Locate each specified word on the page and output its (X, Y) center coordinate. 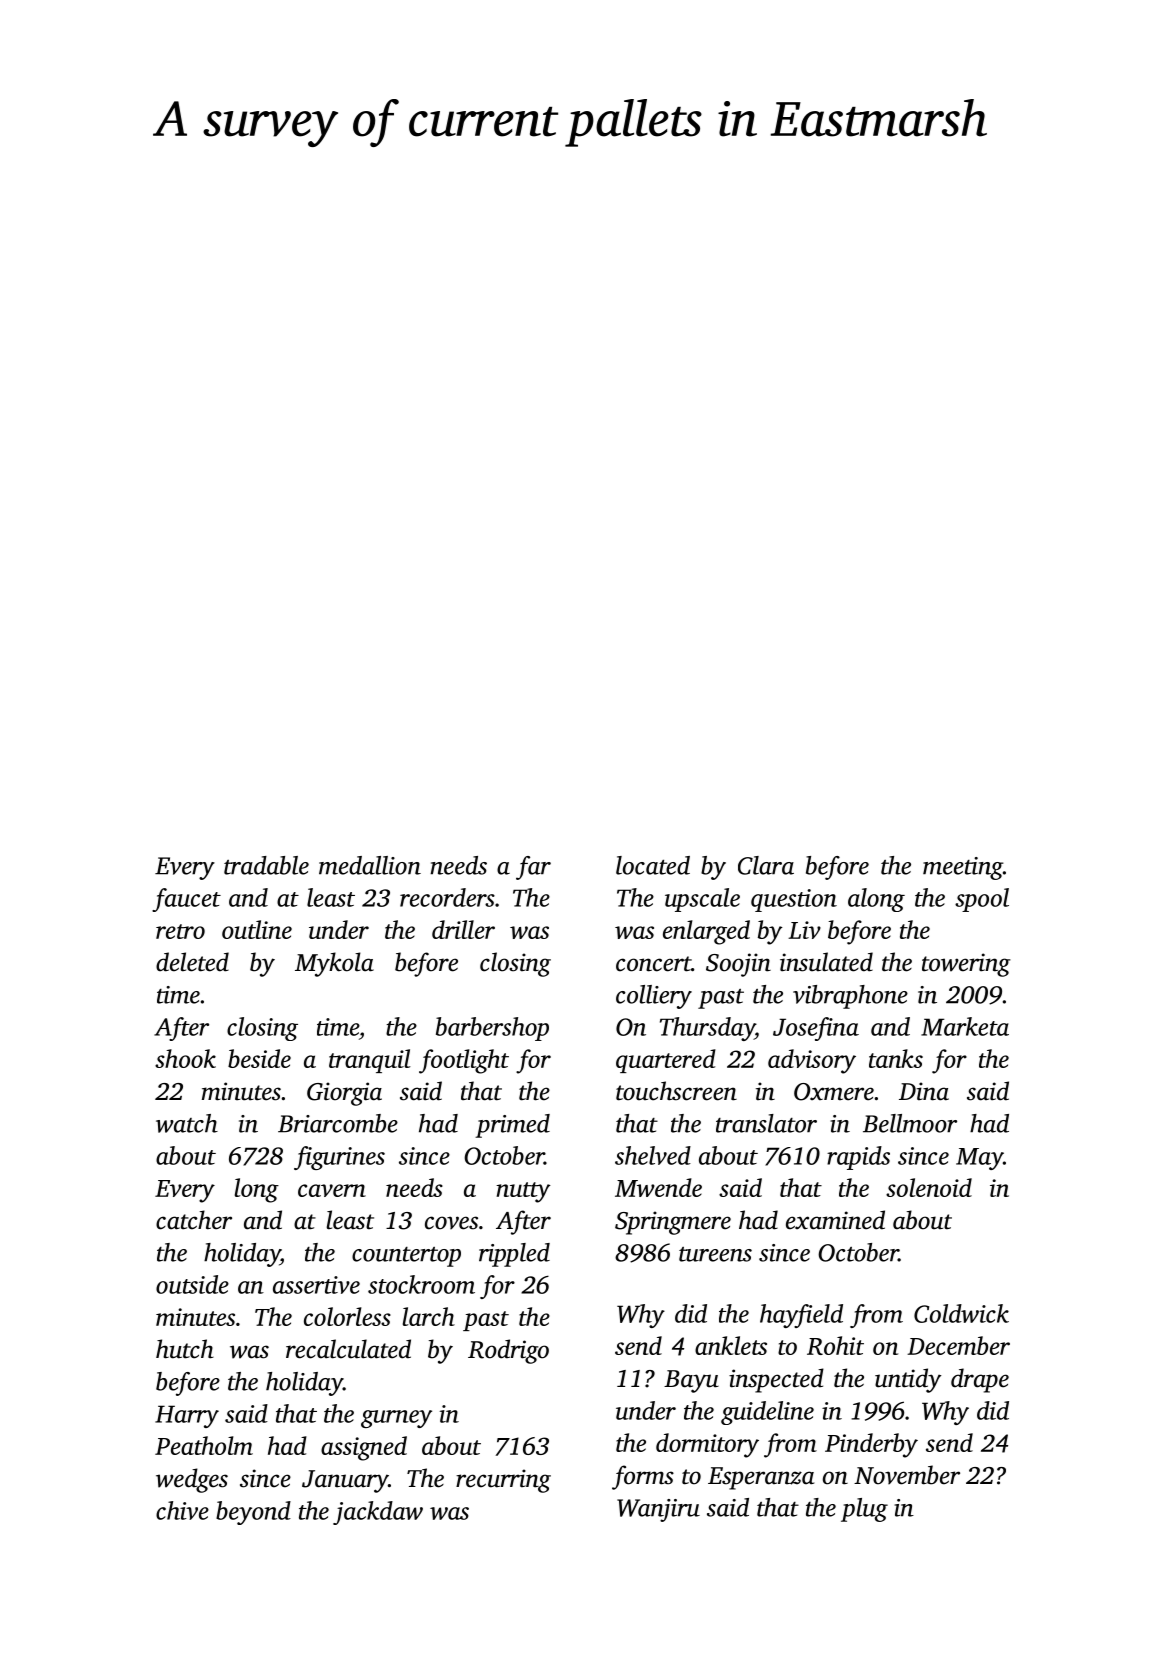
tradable (266, 865)
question (794, 900)
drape (980, 1380)
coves (451, 1223)
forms (643, 1477)
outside (192, 1284)
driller (463, 929)
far (533, 868)
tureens (715, 1254)
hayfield (801, 1316)
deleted (192, 962)
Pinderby (871, 1445)
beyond (253, 1513)
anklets (731, 1345)
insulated (826, 962)
